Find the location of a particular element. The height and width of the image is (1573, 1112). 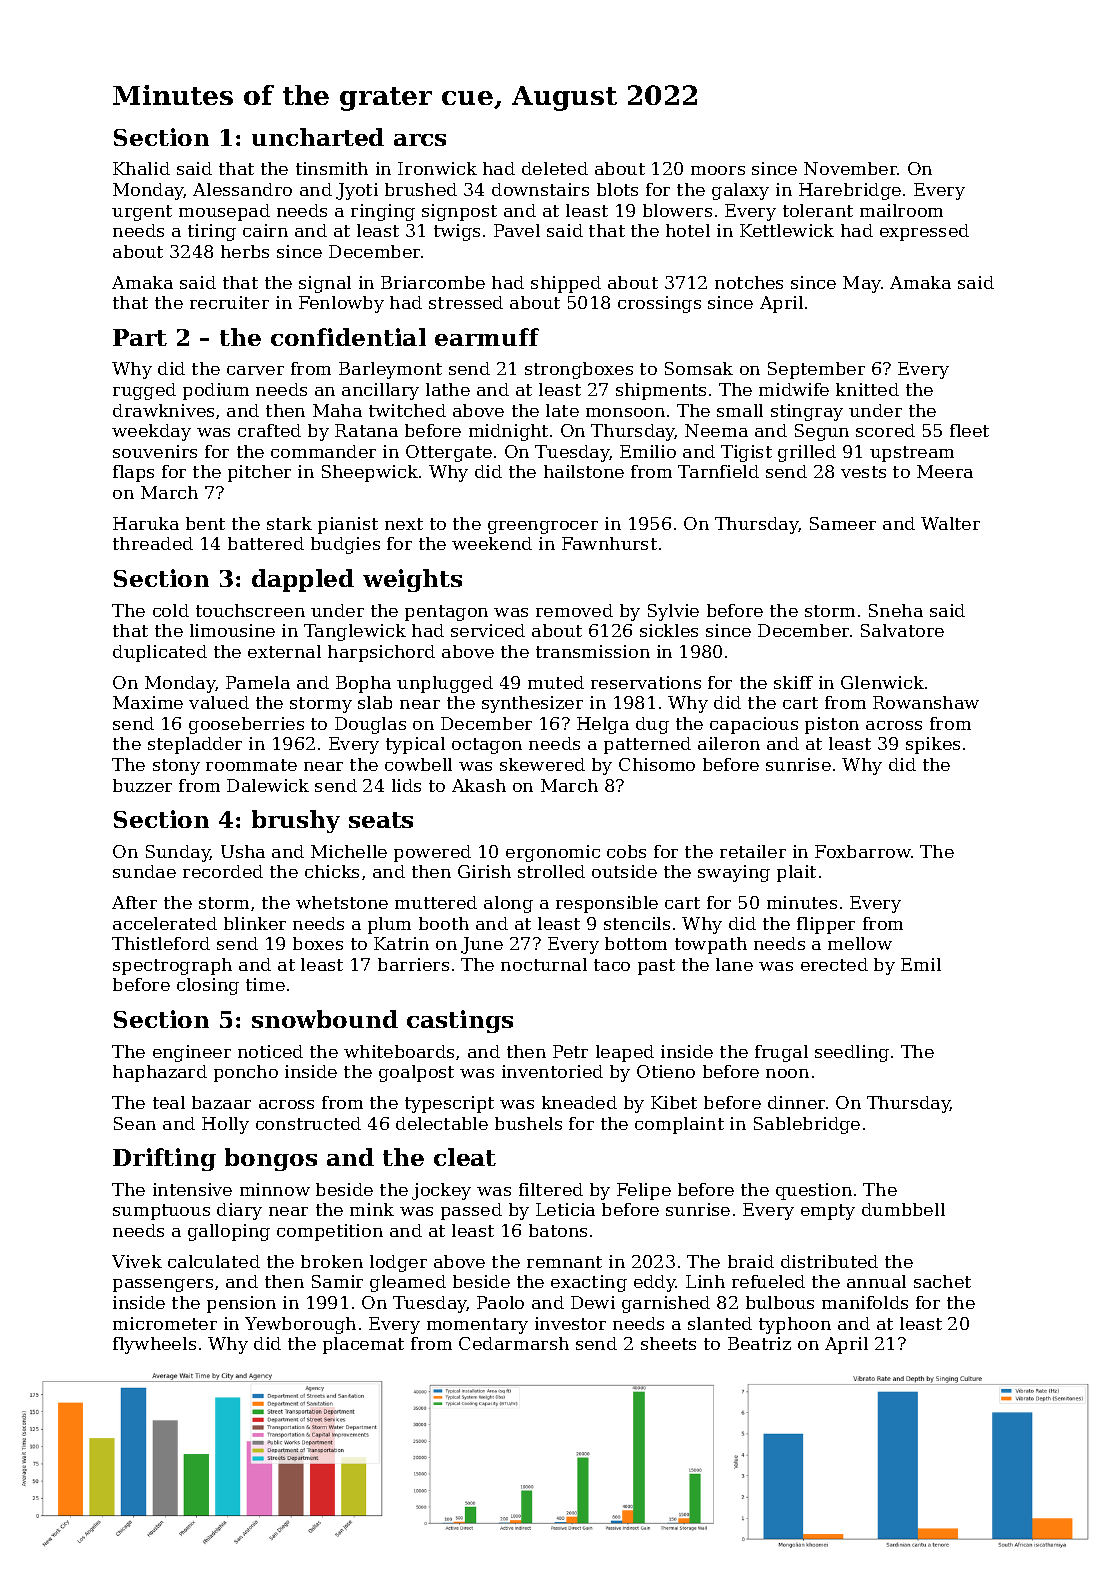

threaded is located at coordinates (153, 543).
